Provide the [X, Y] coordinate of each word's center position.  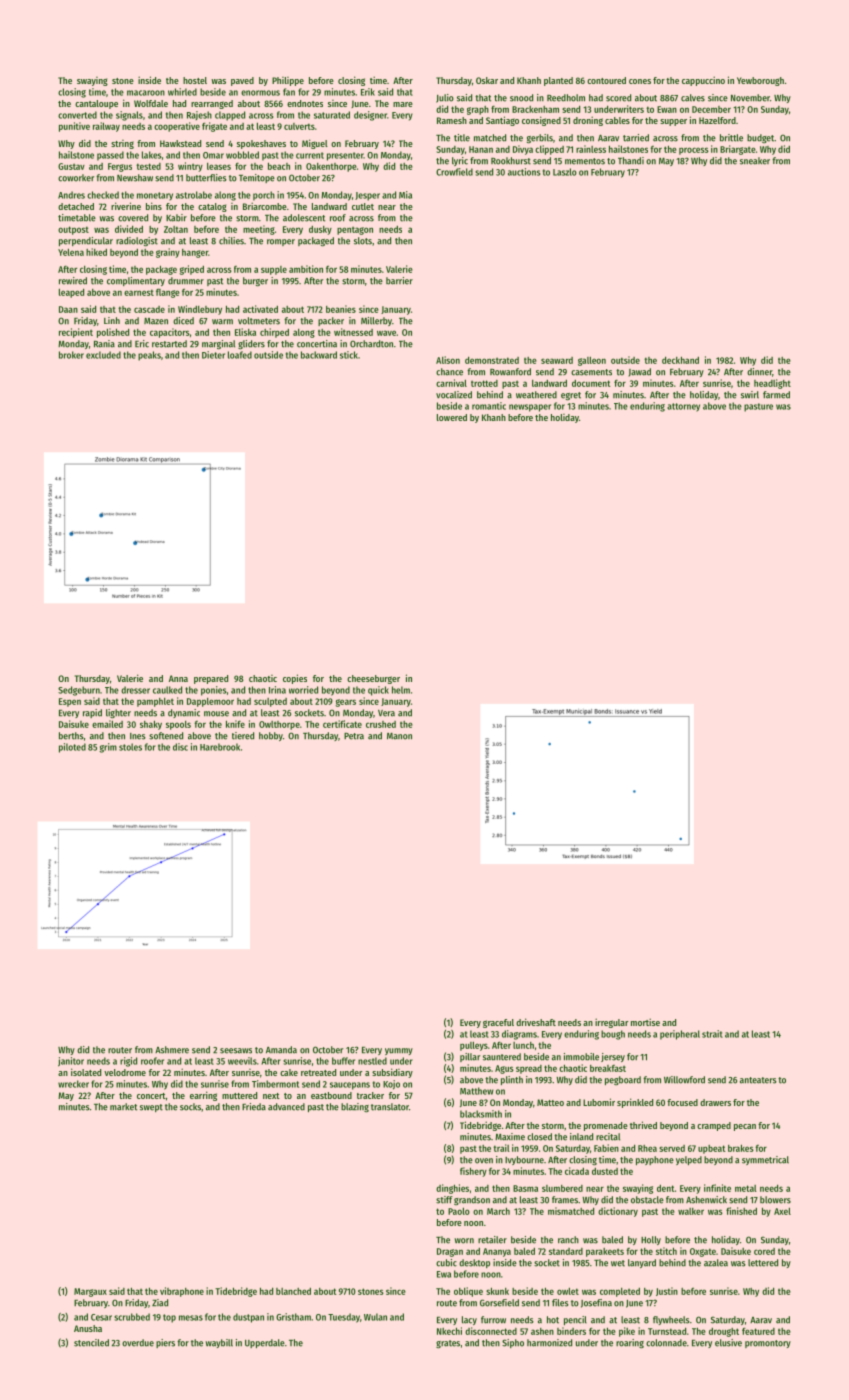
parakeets [605, 1252]
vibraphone [182, 1292]
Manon [399, 736]
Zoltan [176, 229]
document [591, 383]
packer [331, 321]
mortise [645, 1022]
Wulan [375, 1317]
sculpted [270, 702]
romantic [489, 406]
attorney [683, 407]
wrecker [73, 1084]
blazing [355, 1108]
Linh [112, 320]
